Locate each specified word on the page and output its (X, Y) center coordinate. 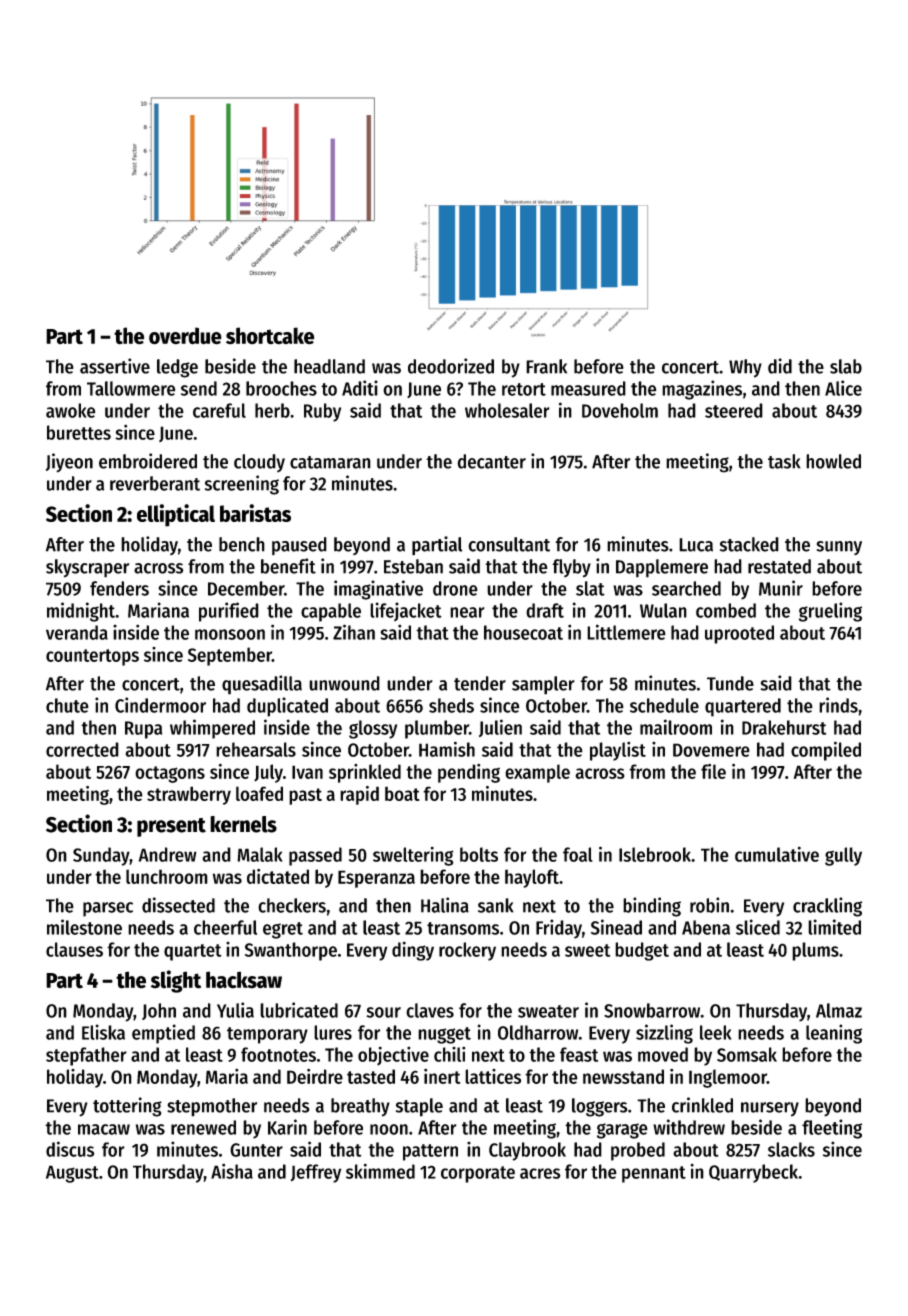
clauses (74, 949)
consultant (509, 544)
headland (329, 366)
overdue (185, 336)
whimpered (212, 729)
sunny (839, 548)
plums (815, 951)
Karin (287, 1127)
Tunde (730, 683)
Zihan (354, 632)
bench (242, 544)
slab (846, 366)
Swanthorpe (291, 951)
